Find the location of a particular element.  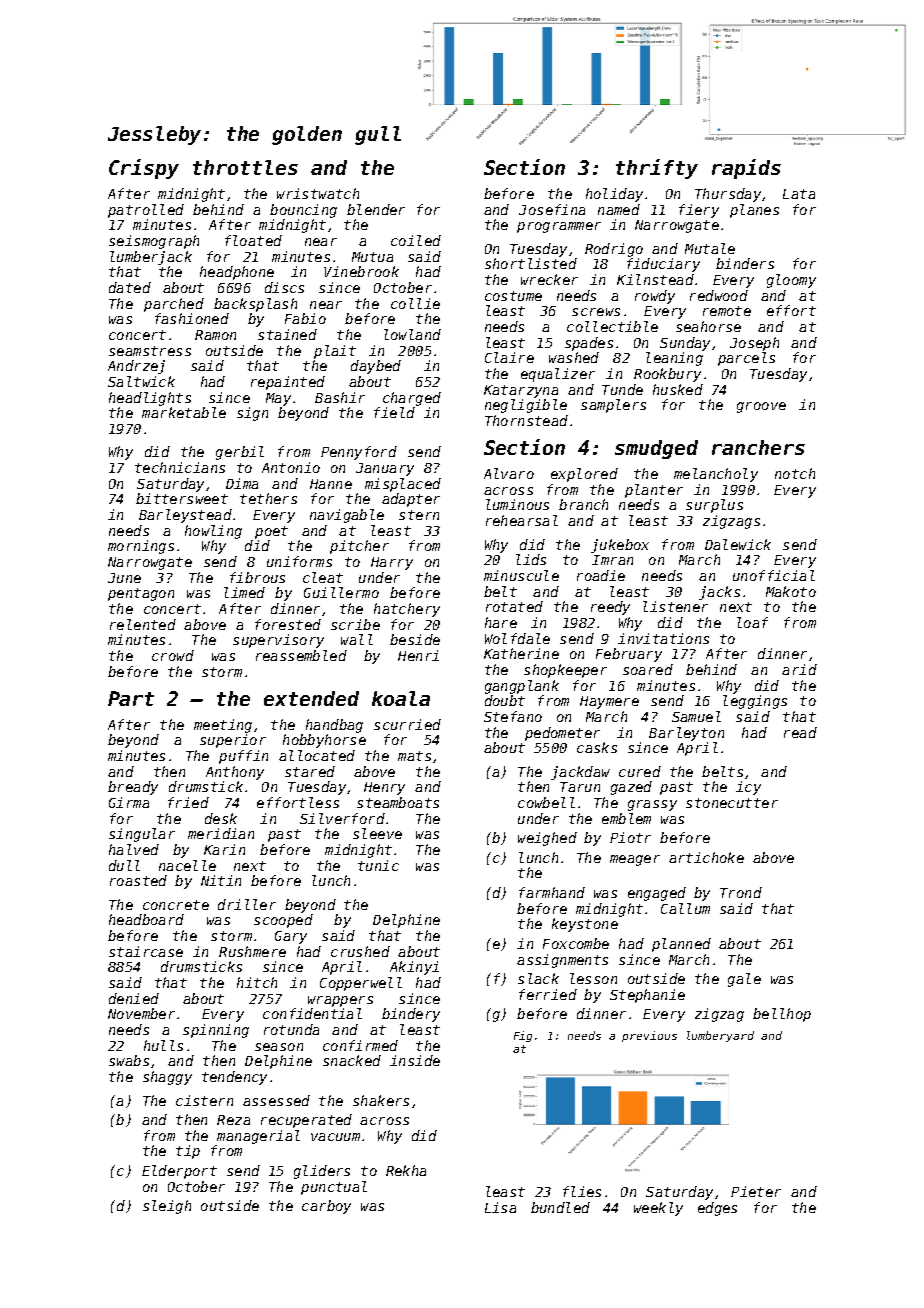

Lata is located at coordinates (799, 194).
